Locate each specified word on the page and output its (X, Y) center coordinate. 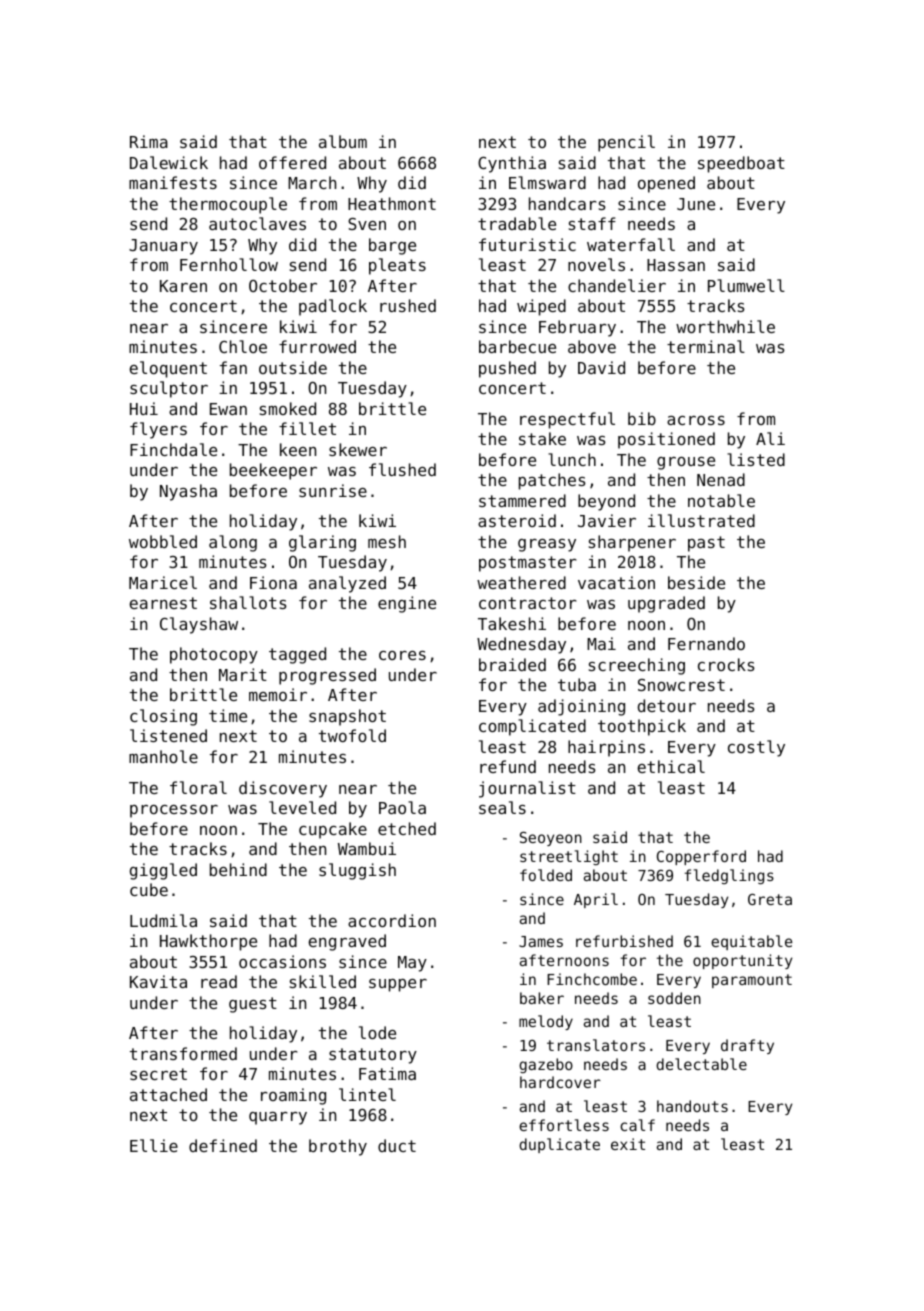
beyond (606, 502)
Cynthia (512, 164)
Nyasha (188, 492)
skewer (358, 449)
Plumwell (746, 285)
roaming (293, 1096)
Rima (149, 141)
